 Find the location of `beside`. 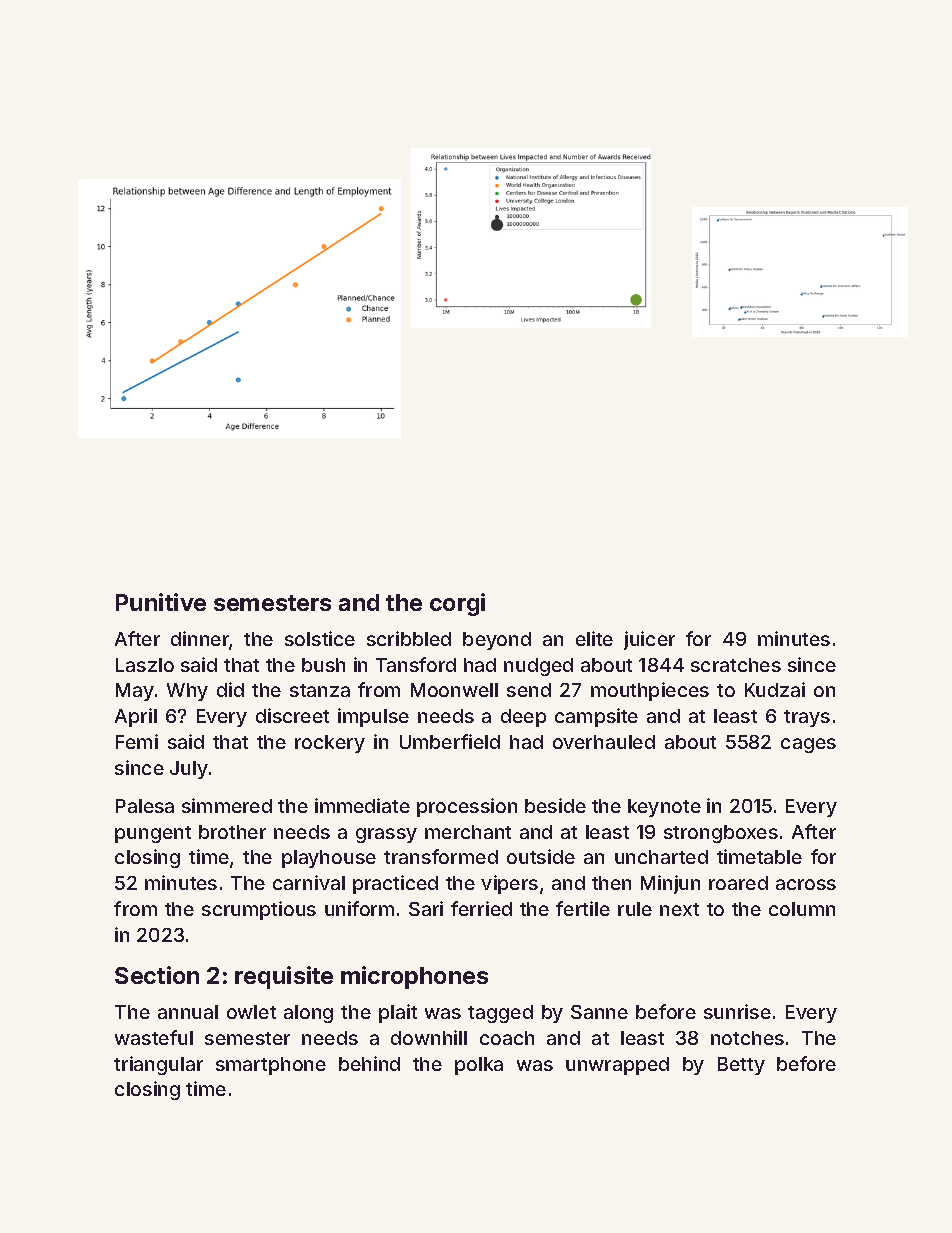

beside is located at coordinates (555, 805).
